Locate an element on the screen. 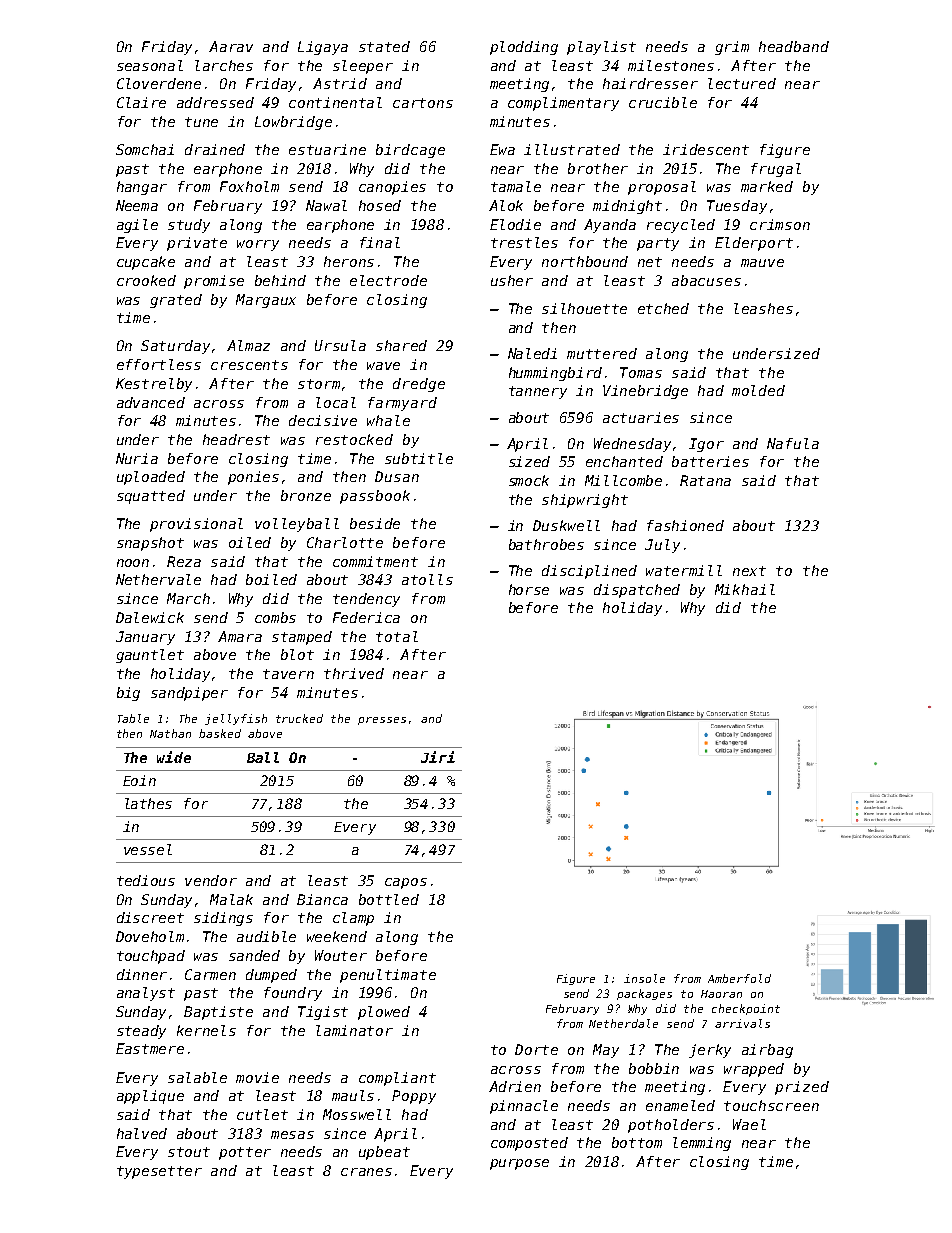  insole is located at coordinates (644, 978).
